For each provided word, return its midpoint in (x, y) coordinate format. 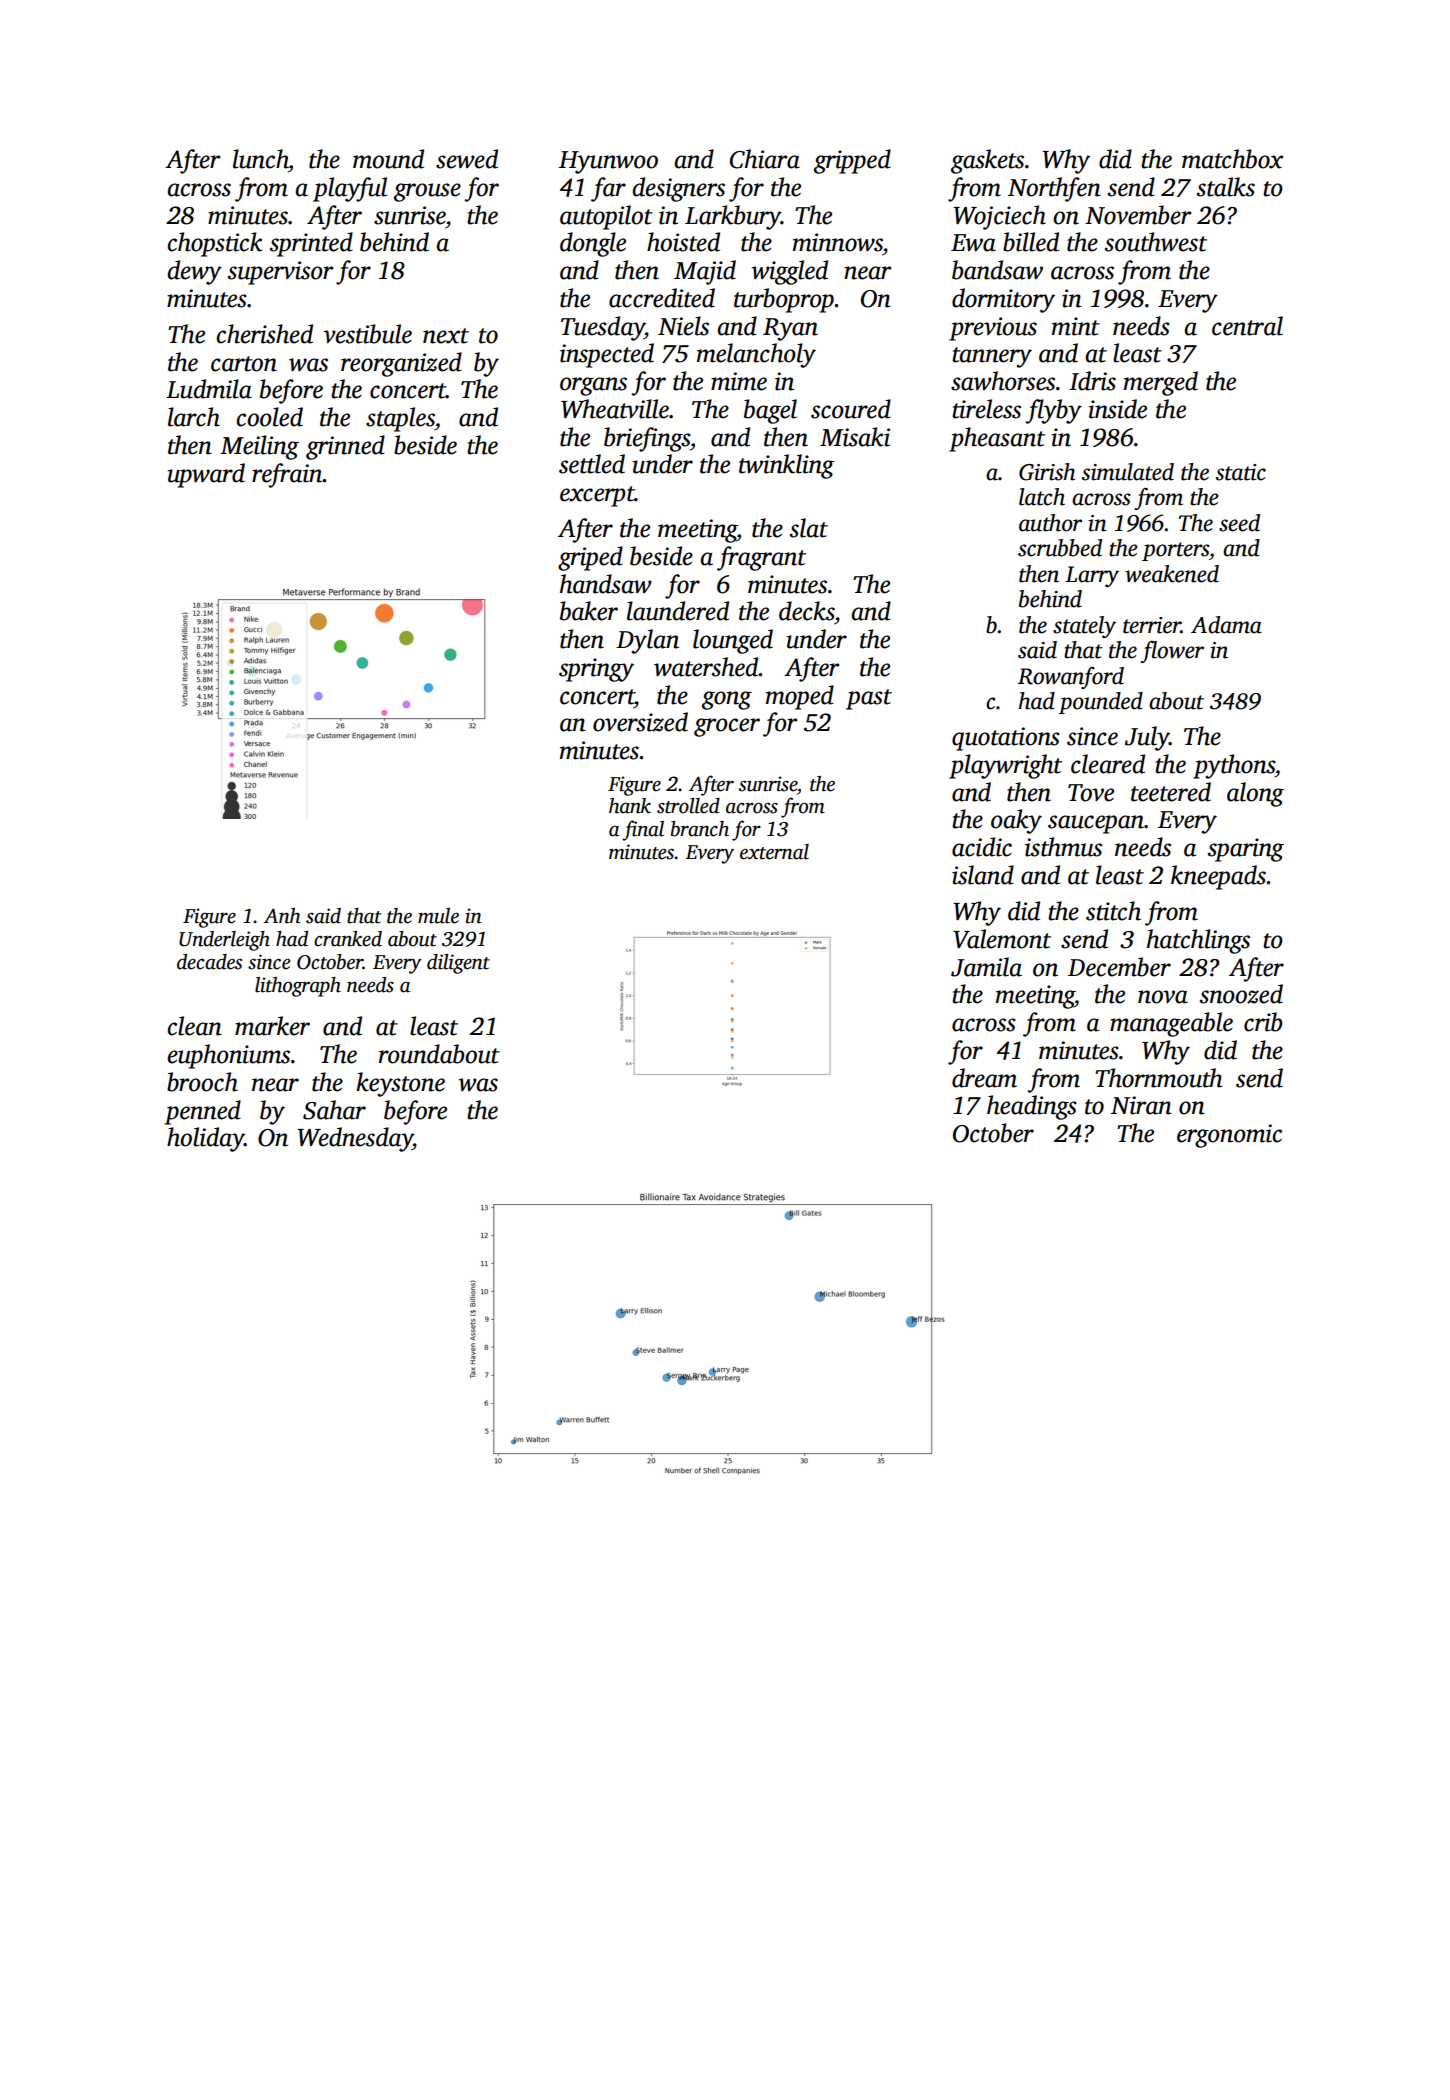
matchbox (1232, 159)
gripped (852, 161)
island (983, 875)
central (1247, 326)
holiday (205, 1139)
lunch (260, 159)
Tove (1091, 793)
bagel (770, 411)
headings (1032, 1107)
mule (438, 916)
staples (400, 419)
